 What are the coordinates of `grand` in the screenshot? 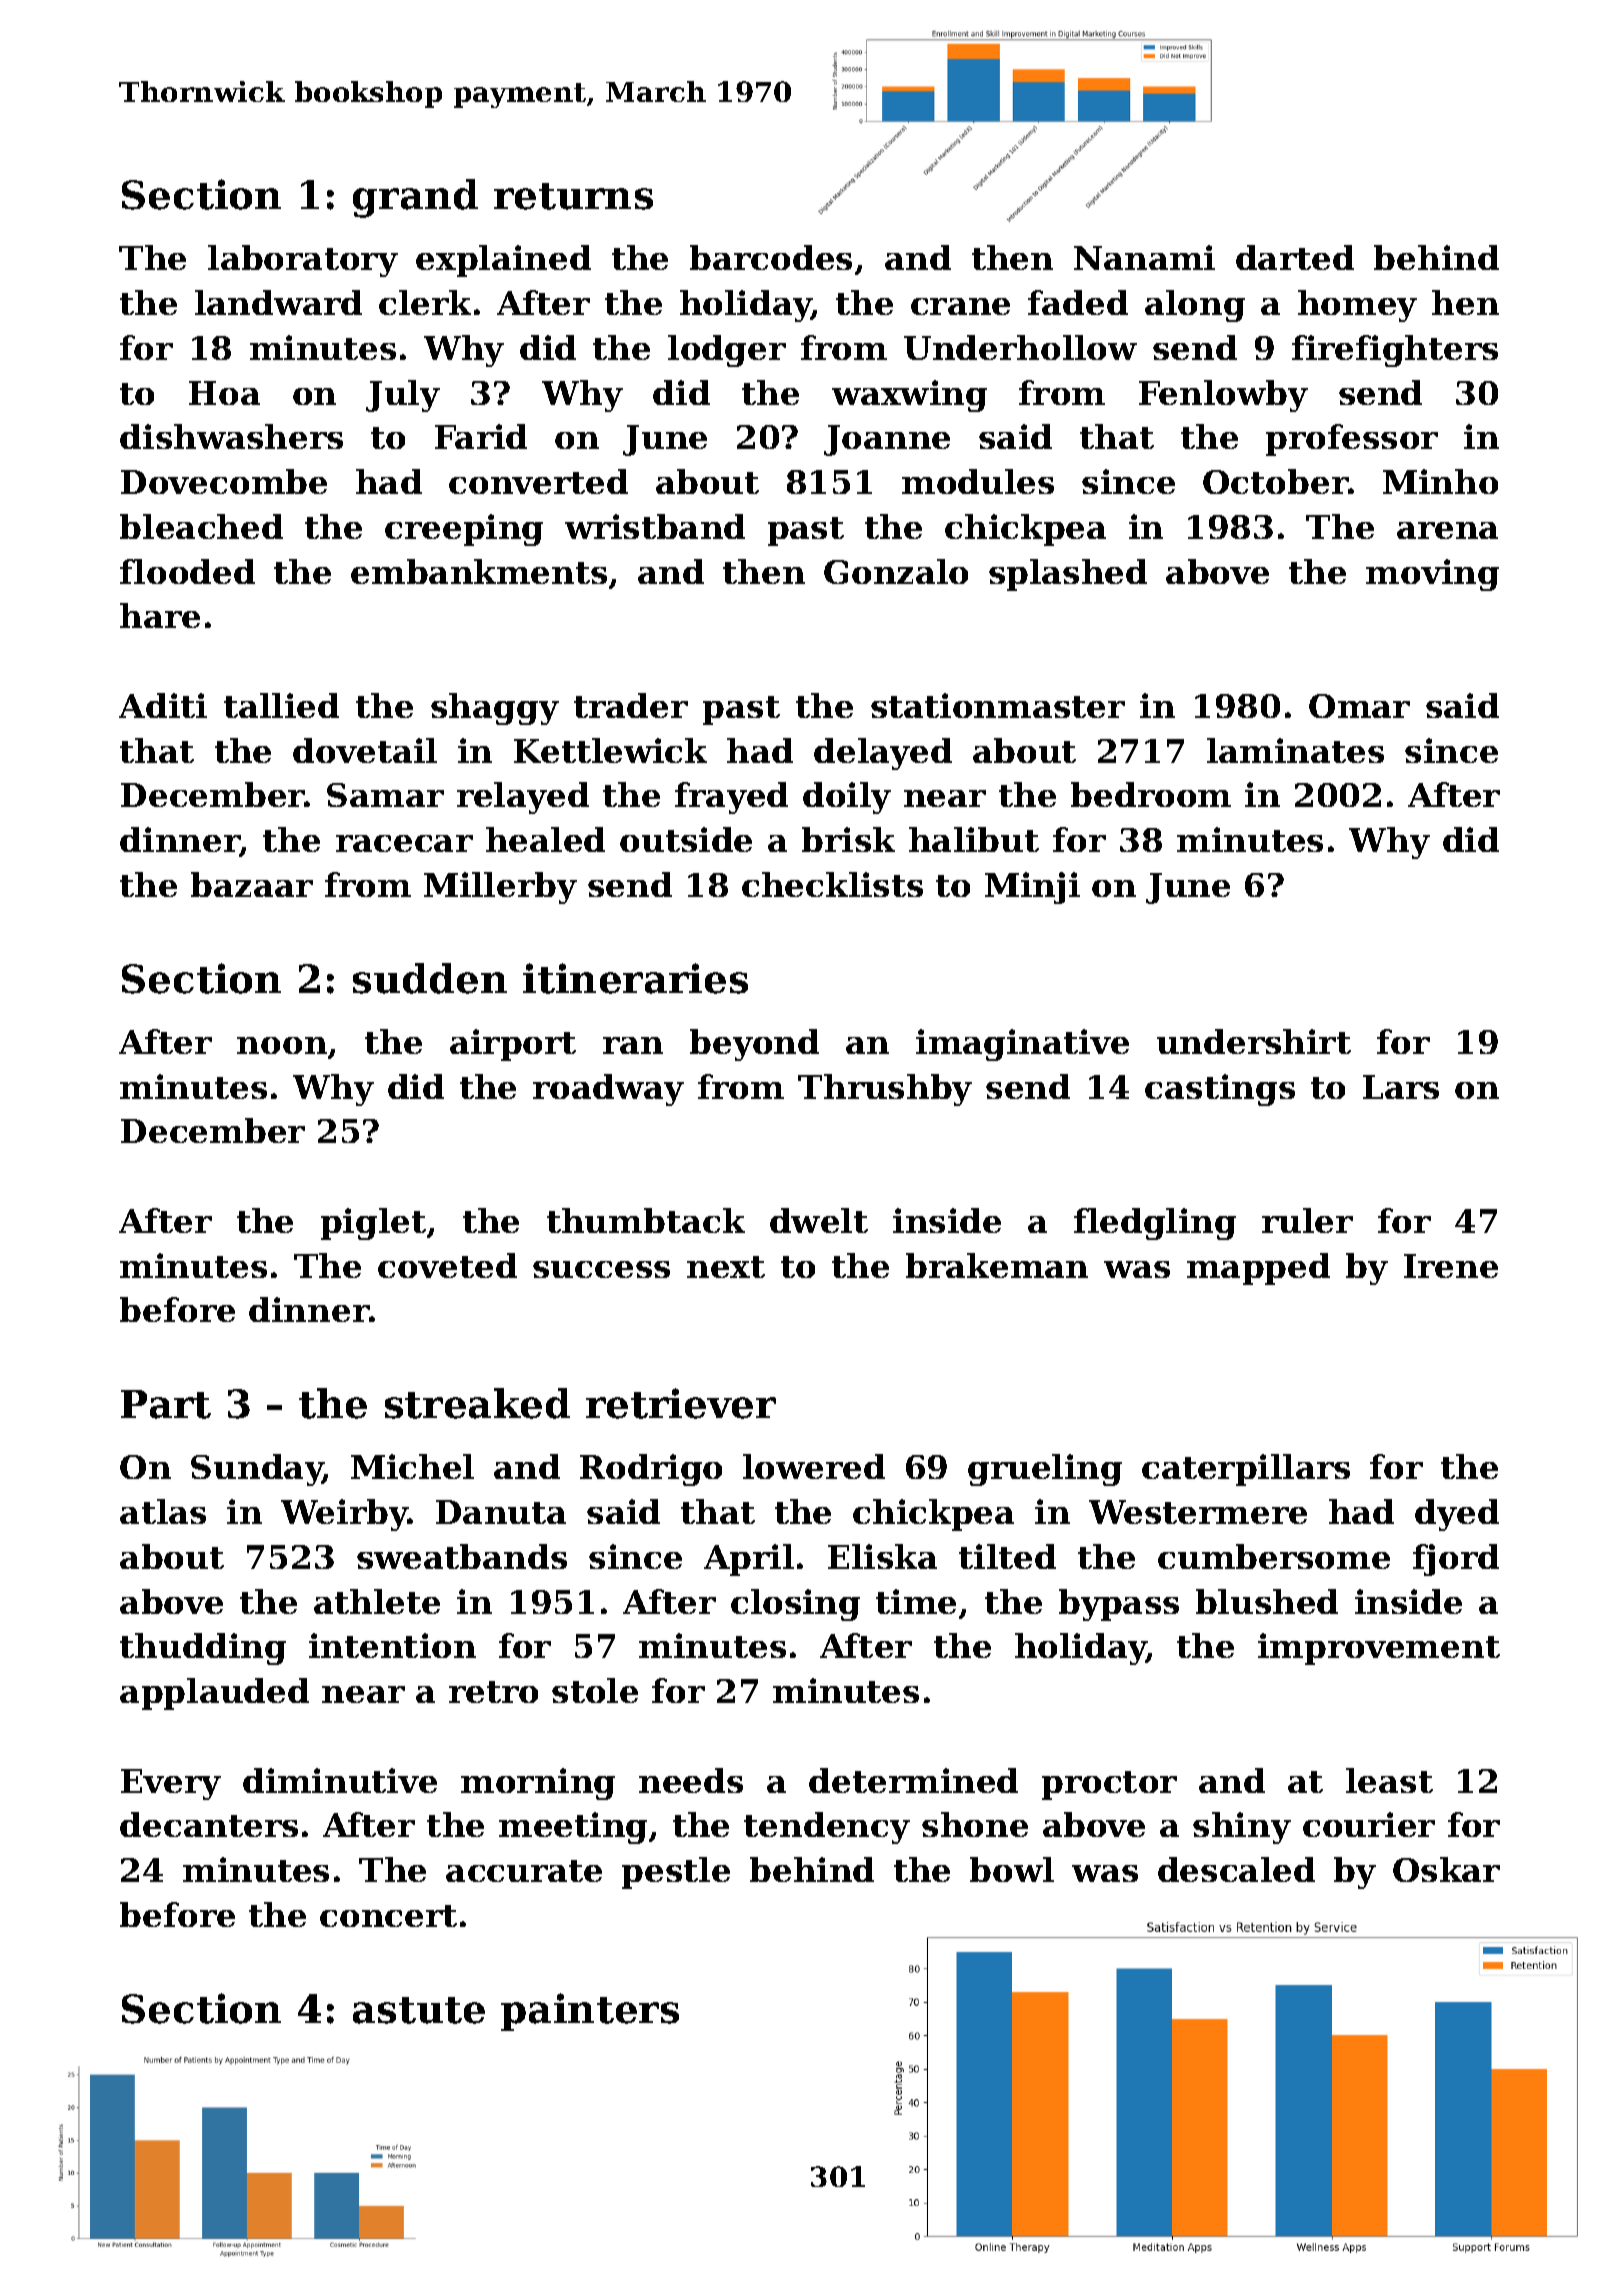 It's located at (415, 198).
